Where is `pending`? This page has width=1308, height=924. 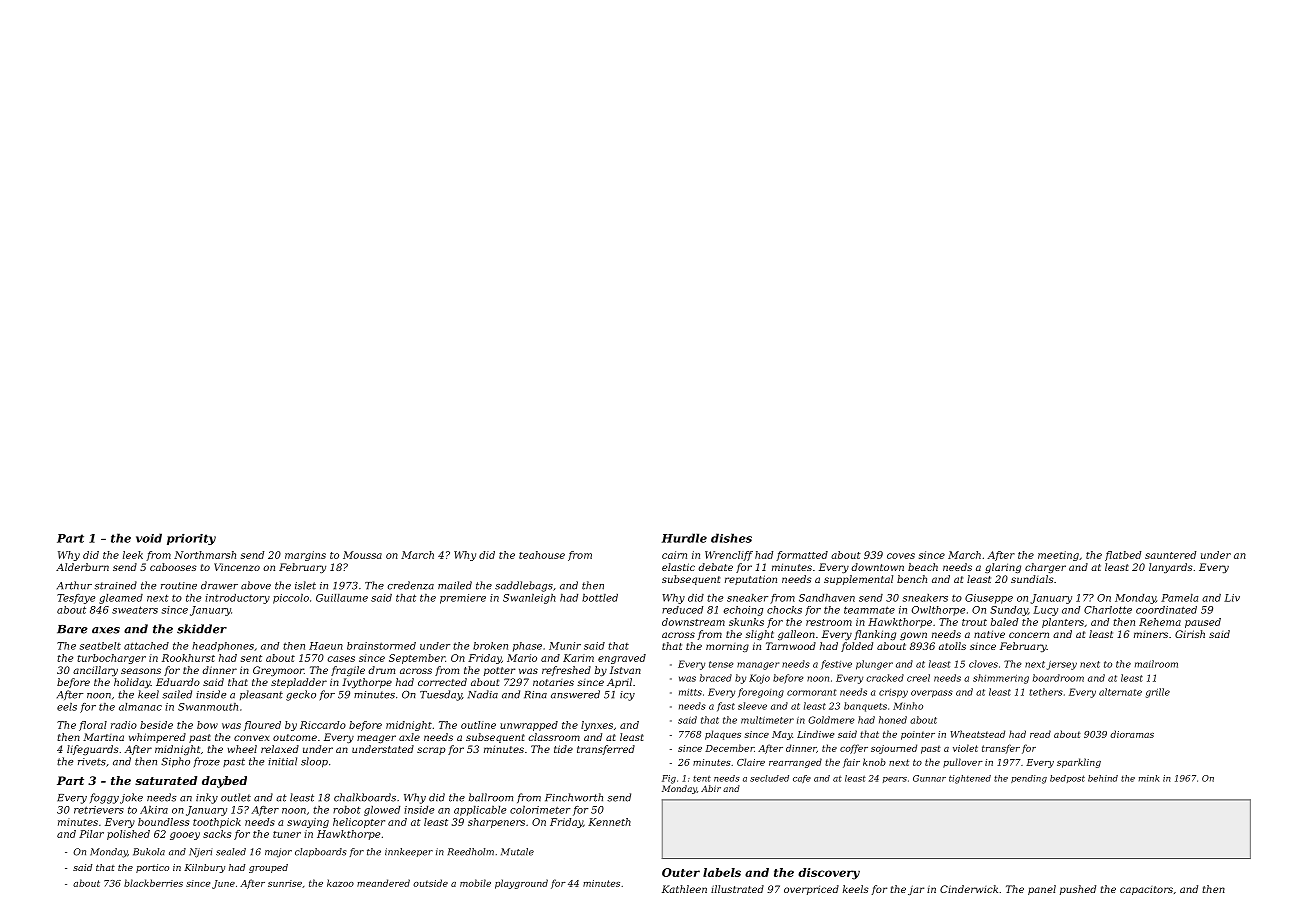
pending is located at coordinates (1029, 779).
